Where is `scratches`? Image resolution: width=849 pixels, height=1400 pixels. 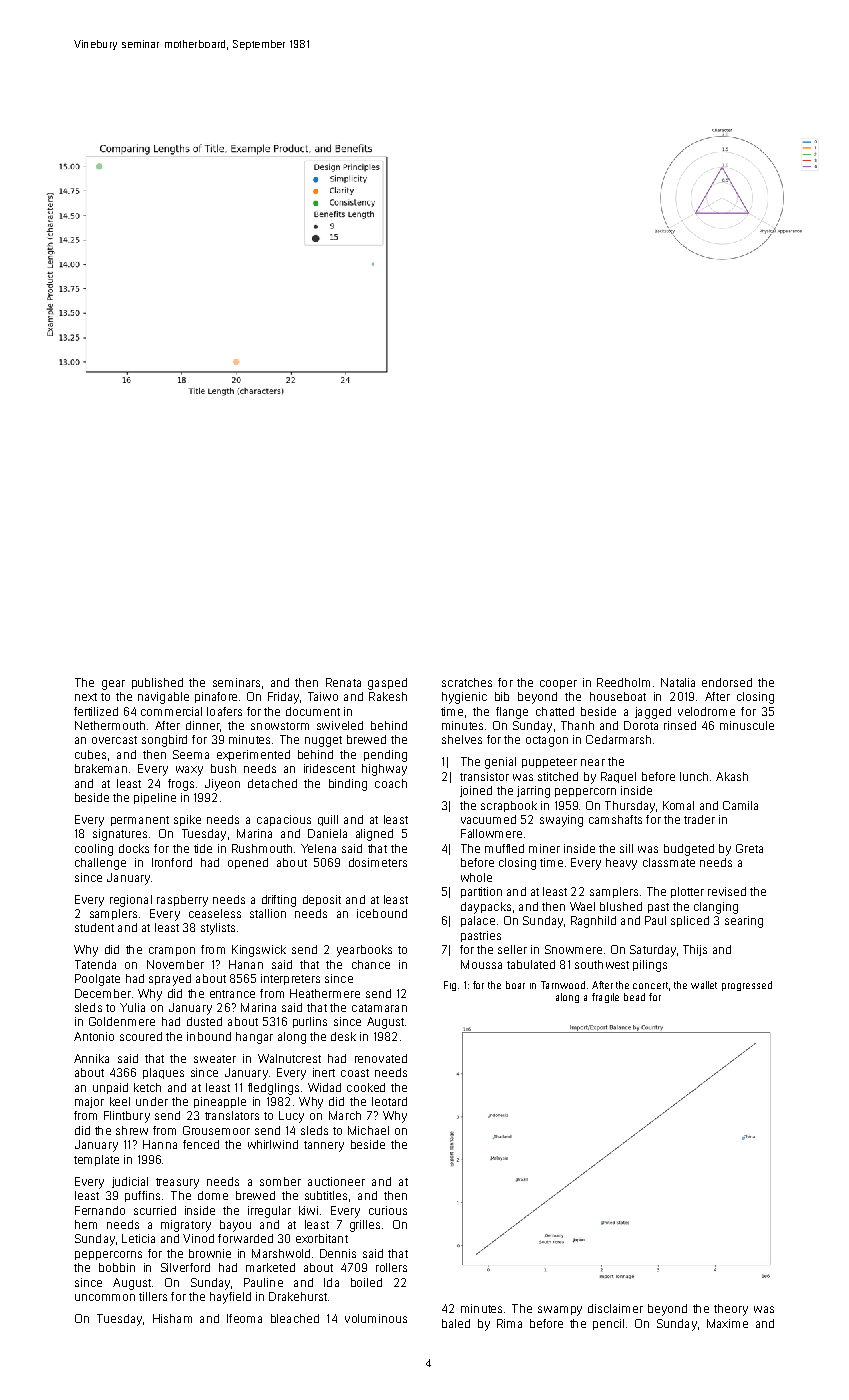 scratches is located at coordinates (467, 682).
